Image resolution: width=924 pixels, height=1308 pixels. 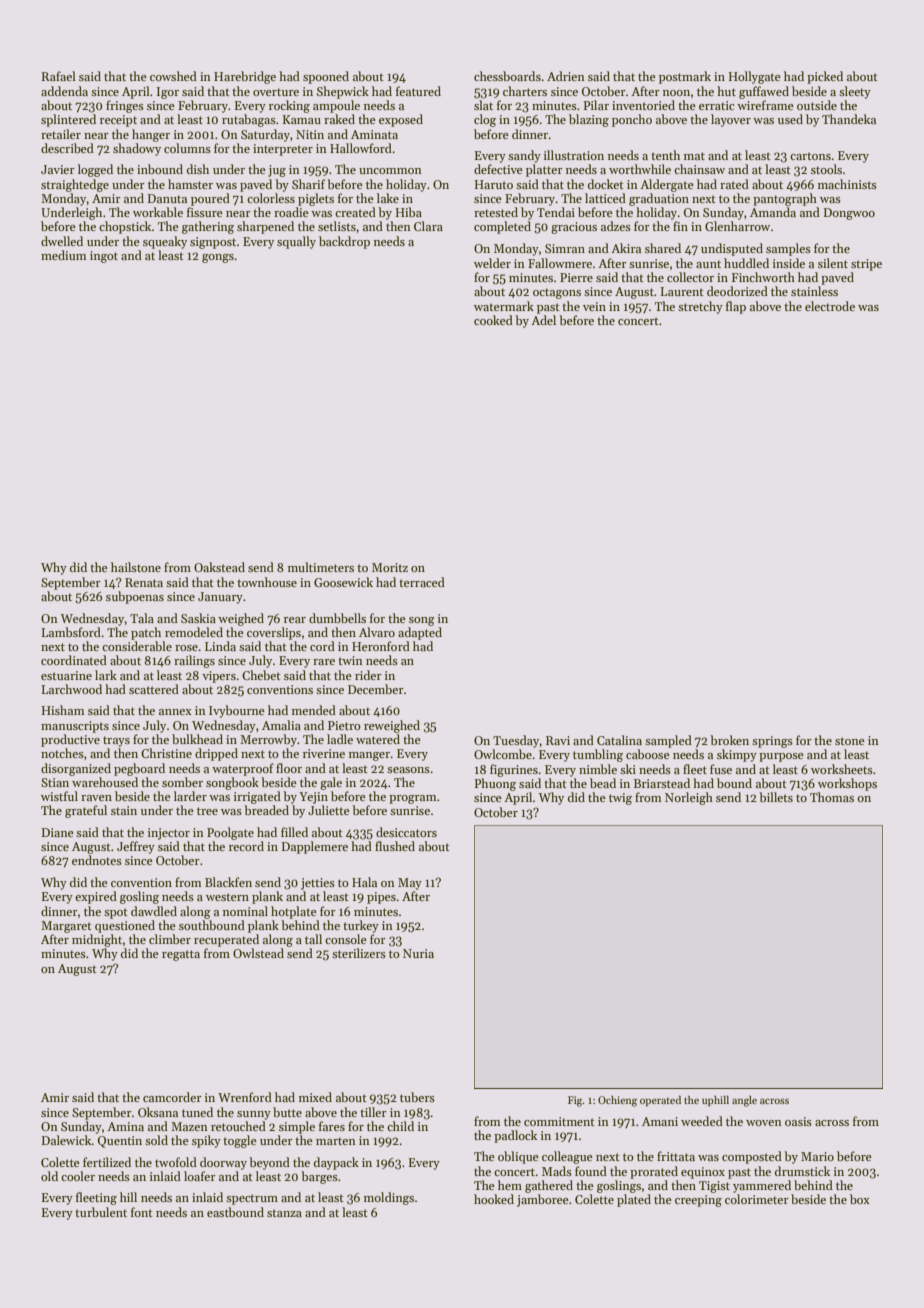 What do you see at coordinates (736, 307) in the page?
I see `flap` at bounding box center [736, 307].
